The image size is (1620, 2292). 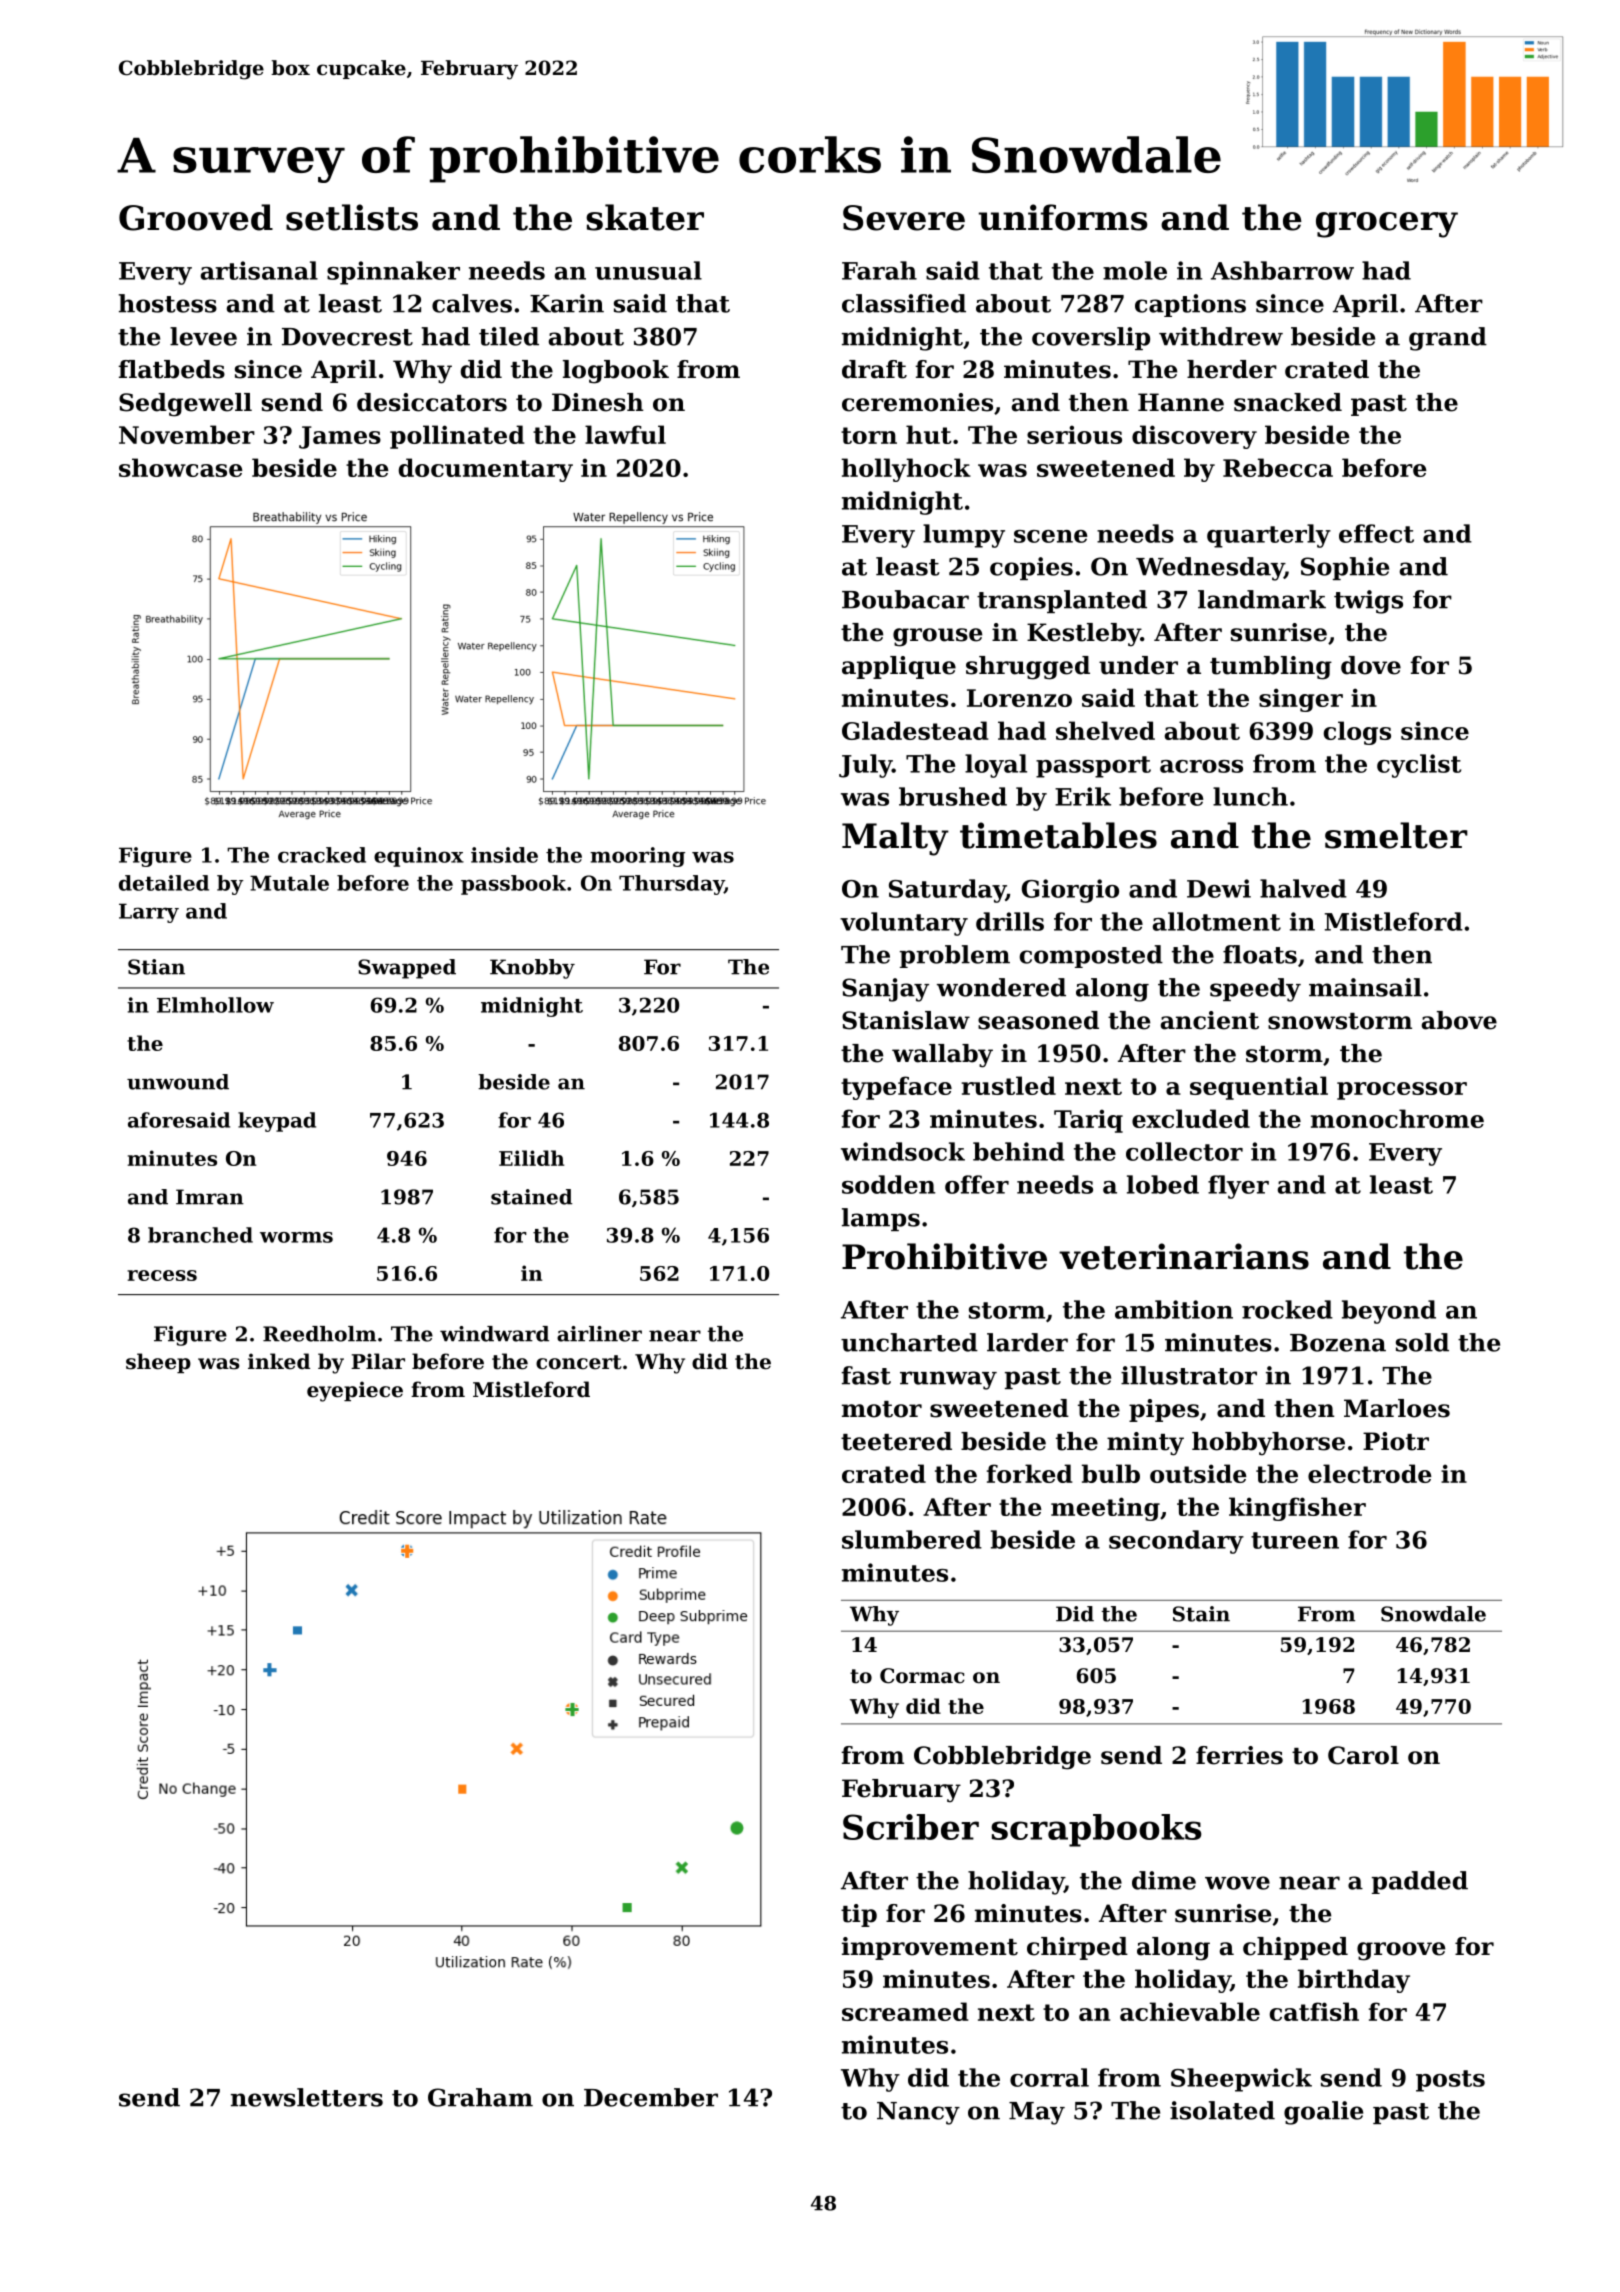 What do you see at coordinates (164, 883) in the image?
I see `detailed` at bounding box center [164, 883].
